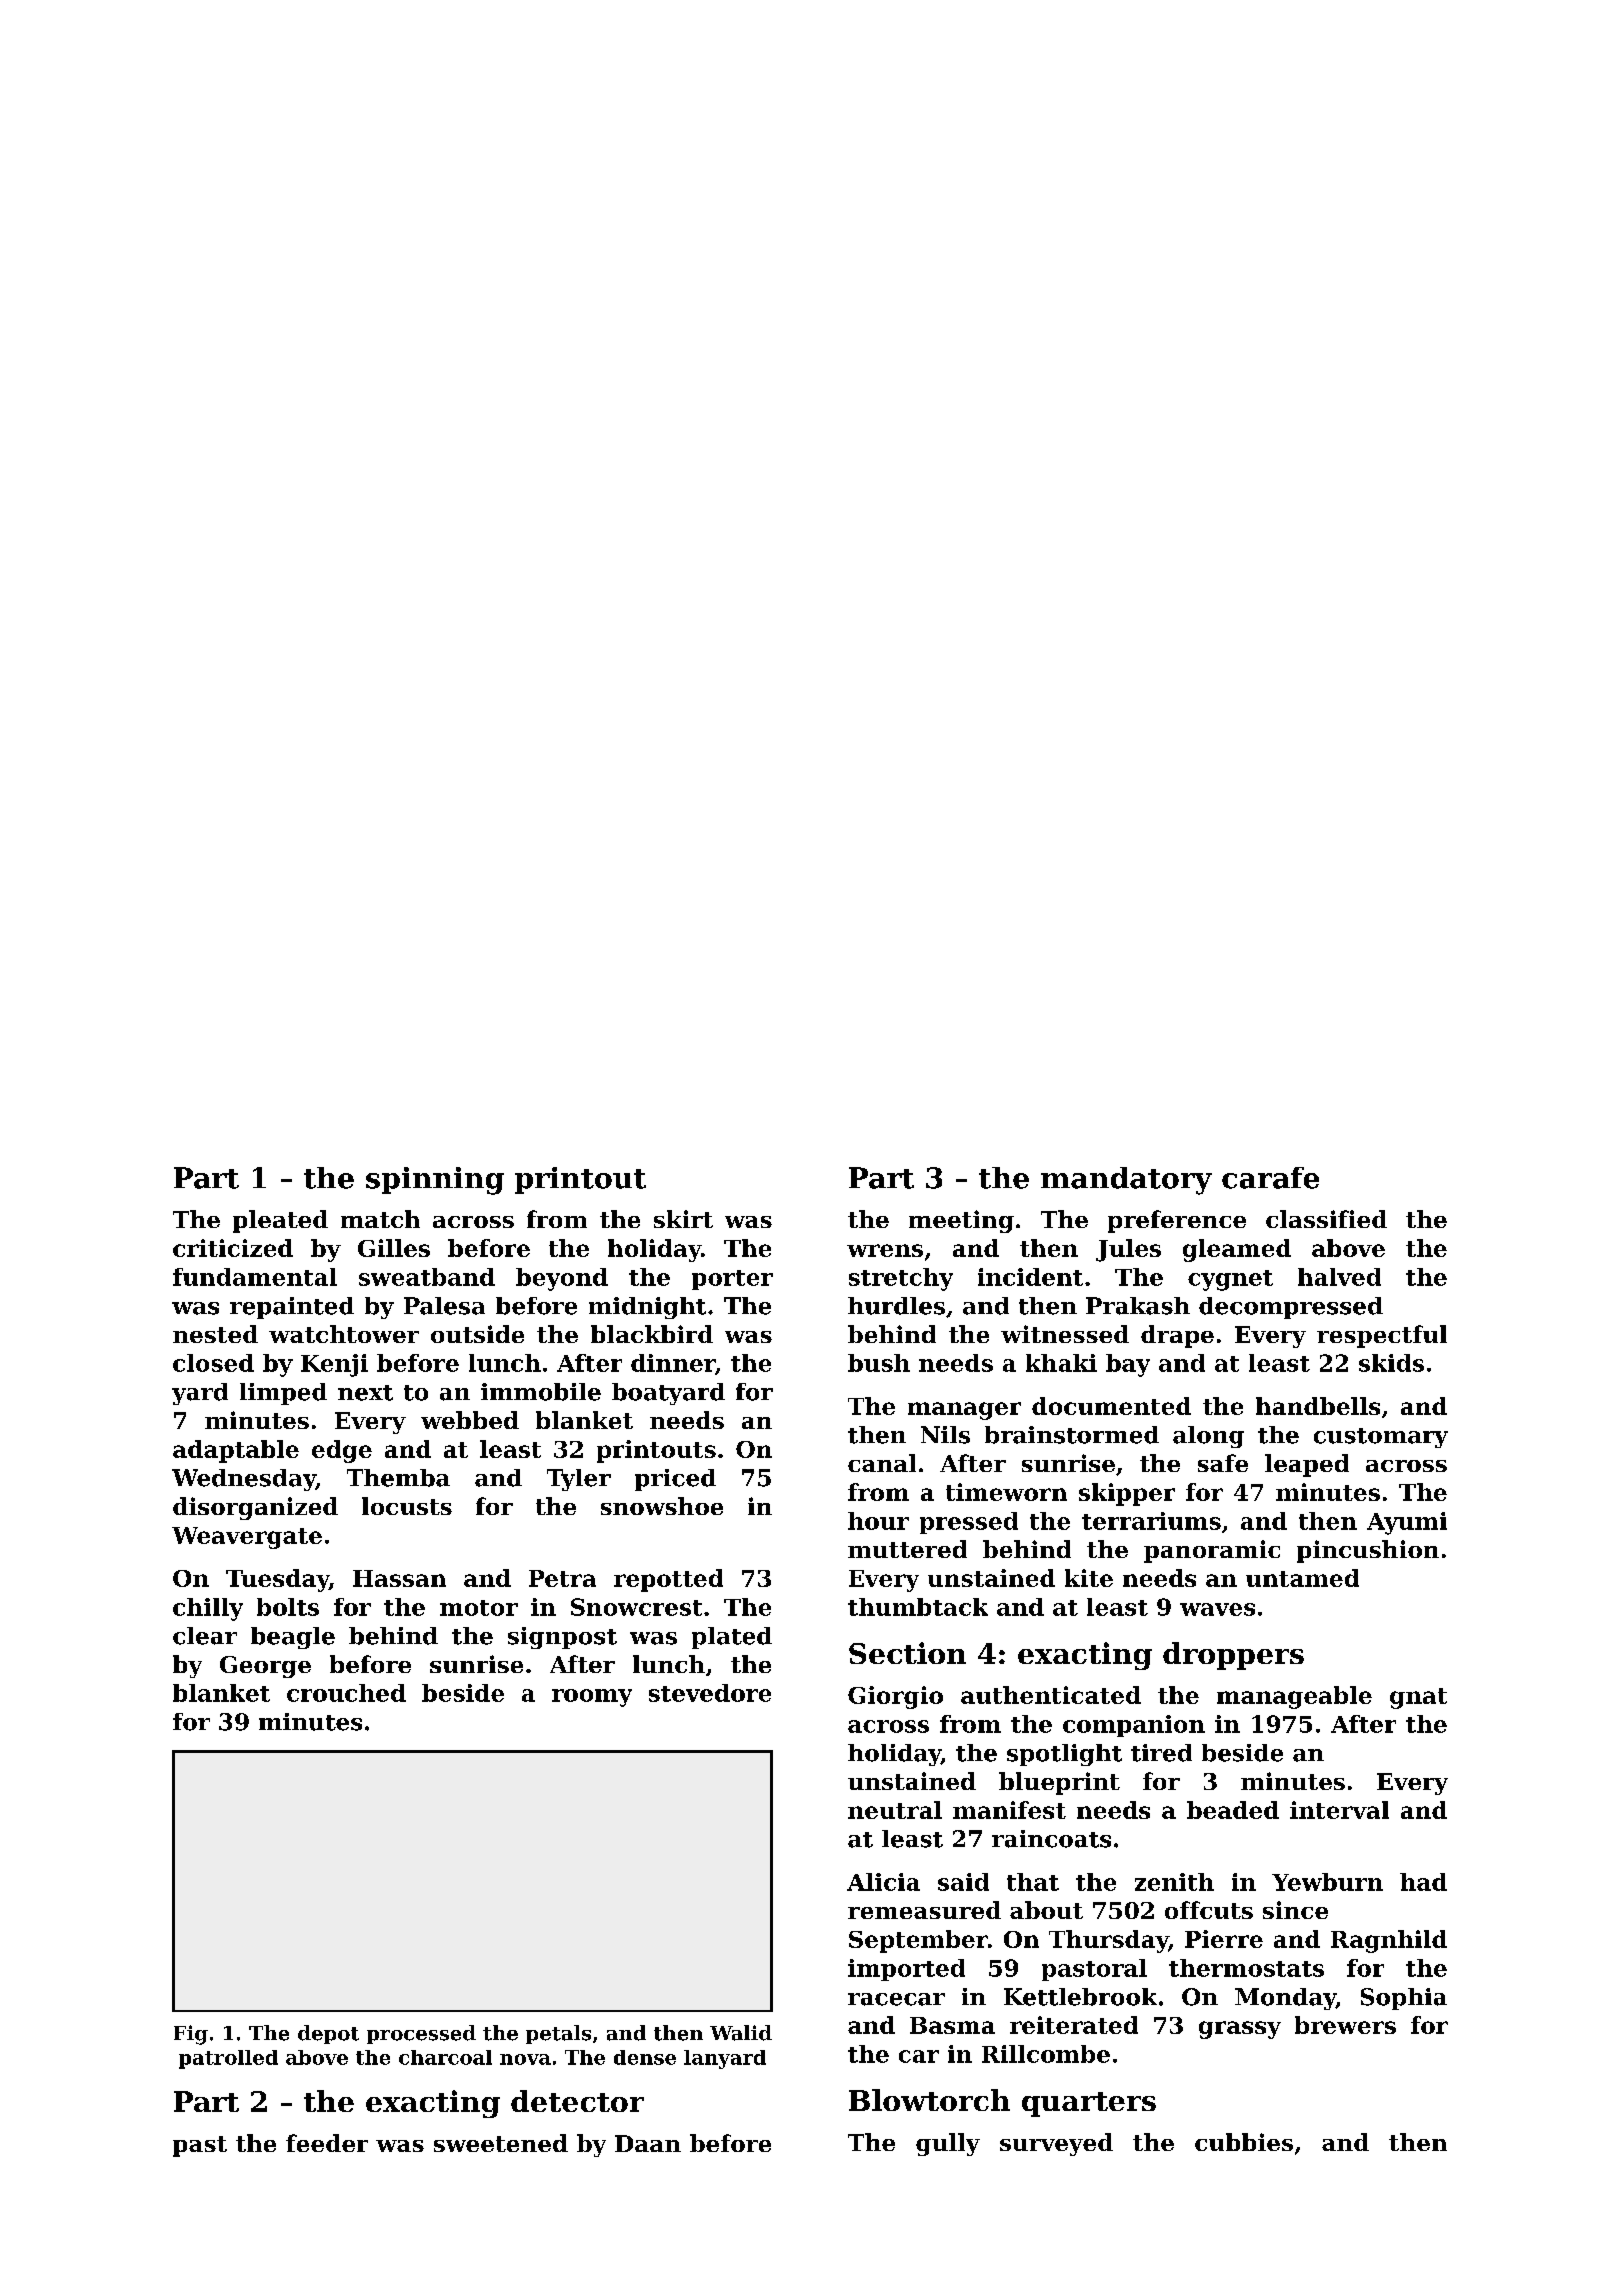 This screenshot has width=1620, height=2292. I want to click on gnat, so click(1418, 1698).
